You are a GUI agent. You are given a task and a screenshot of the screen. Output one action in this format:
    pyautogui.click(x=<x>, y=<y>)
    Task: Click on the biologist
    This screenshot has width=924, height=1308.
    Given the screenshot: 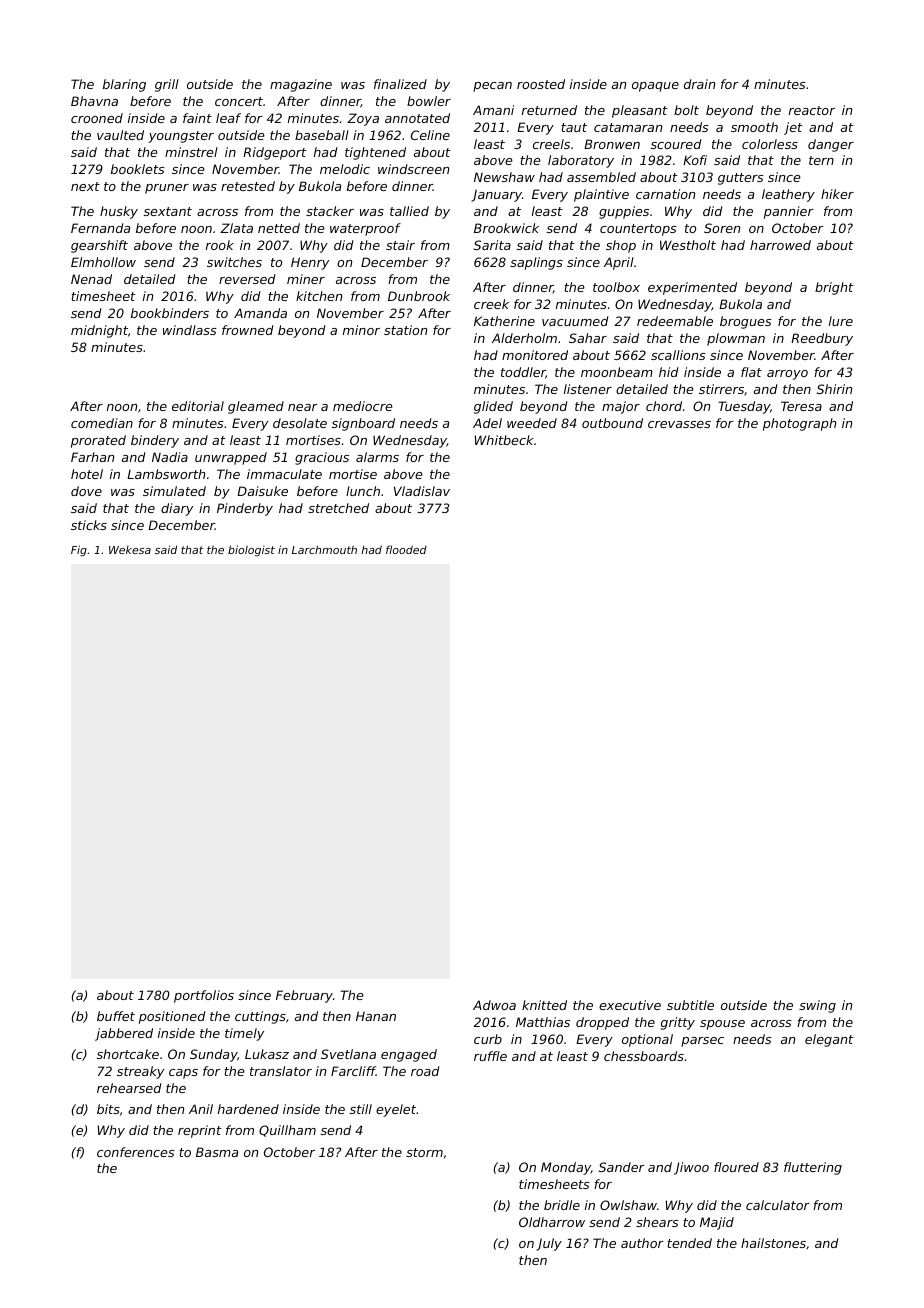 What is the action you would take?
    pyautogui.click(x=251, y=551)
